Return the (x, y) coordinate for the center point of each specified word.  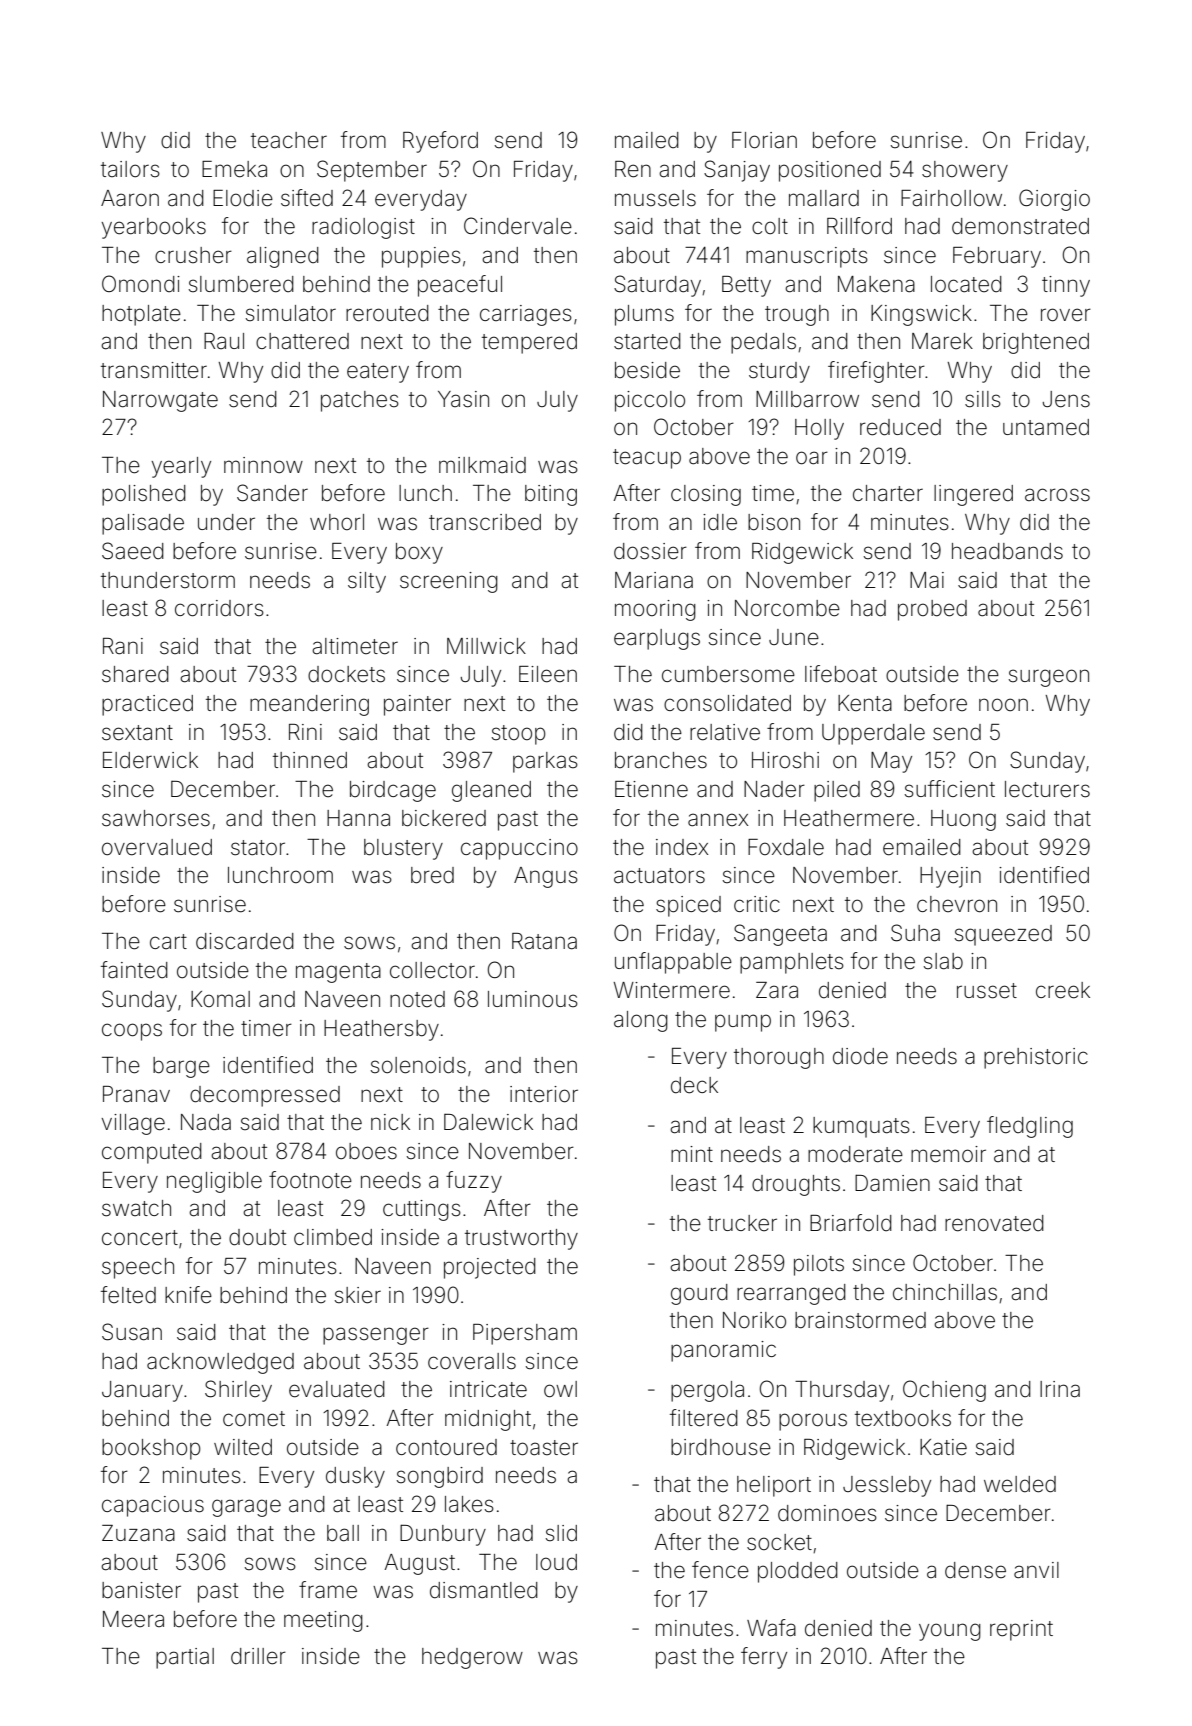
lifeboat (841, 674)
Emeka (234, 169)
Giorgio (1054, 200)
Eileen (548, 674)
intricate (488, 1389)
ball (343, 1533)
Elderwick (150, 760)
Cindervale (518, 226)
